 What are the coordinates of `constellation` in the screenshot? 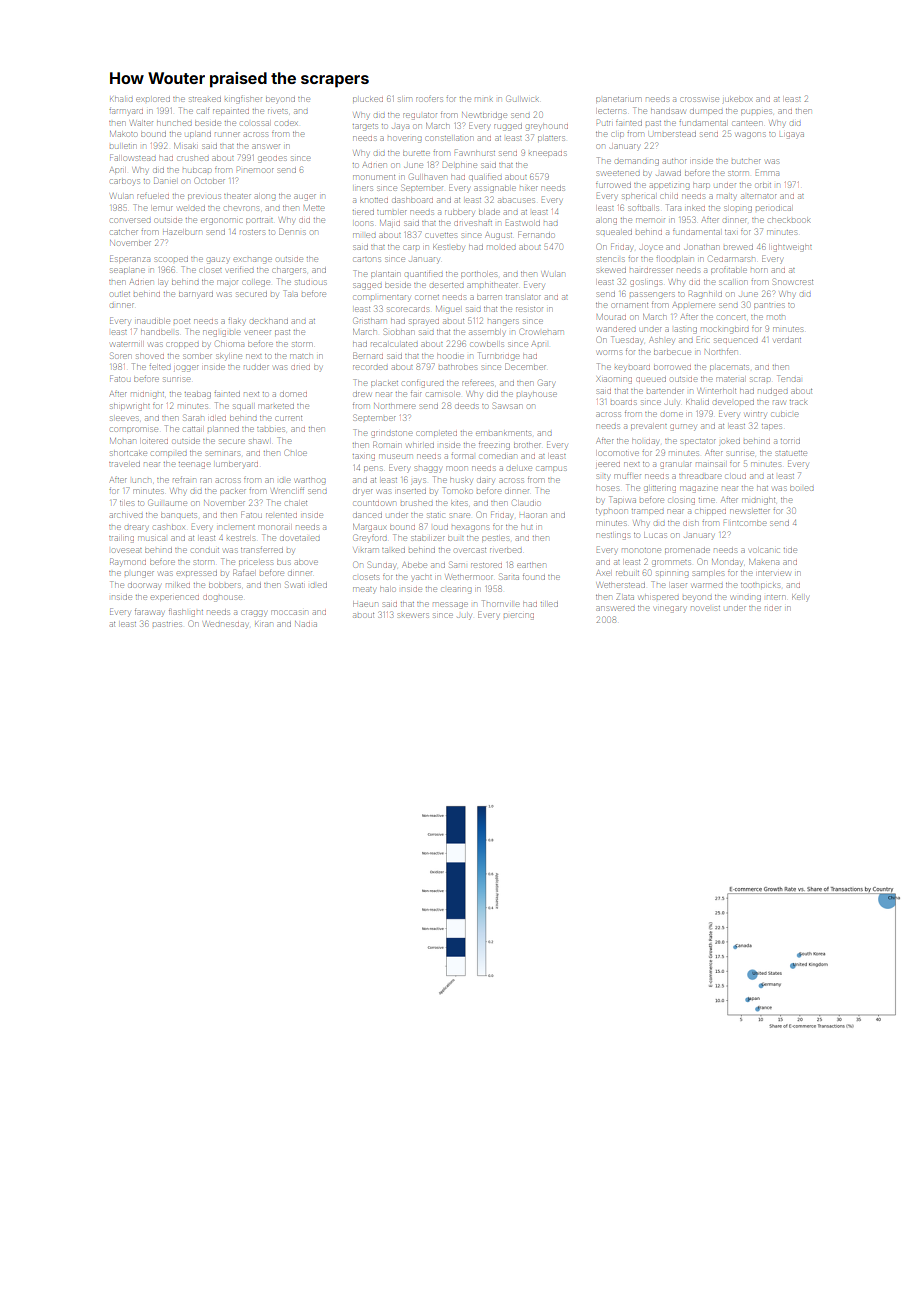 It's located at (449, 138).
